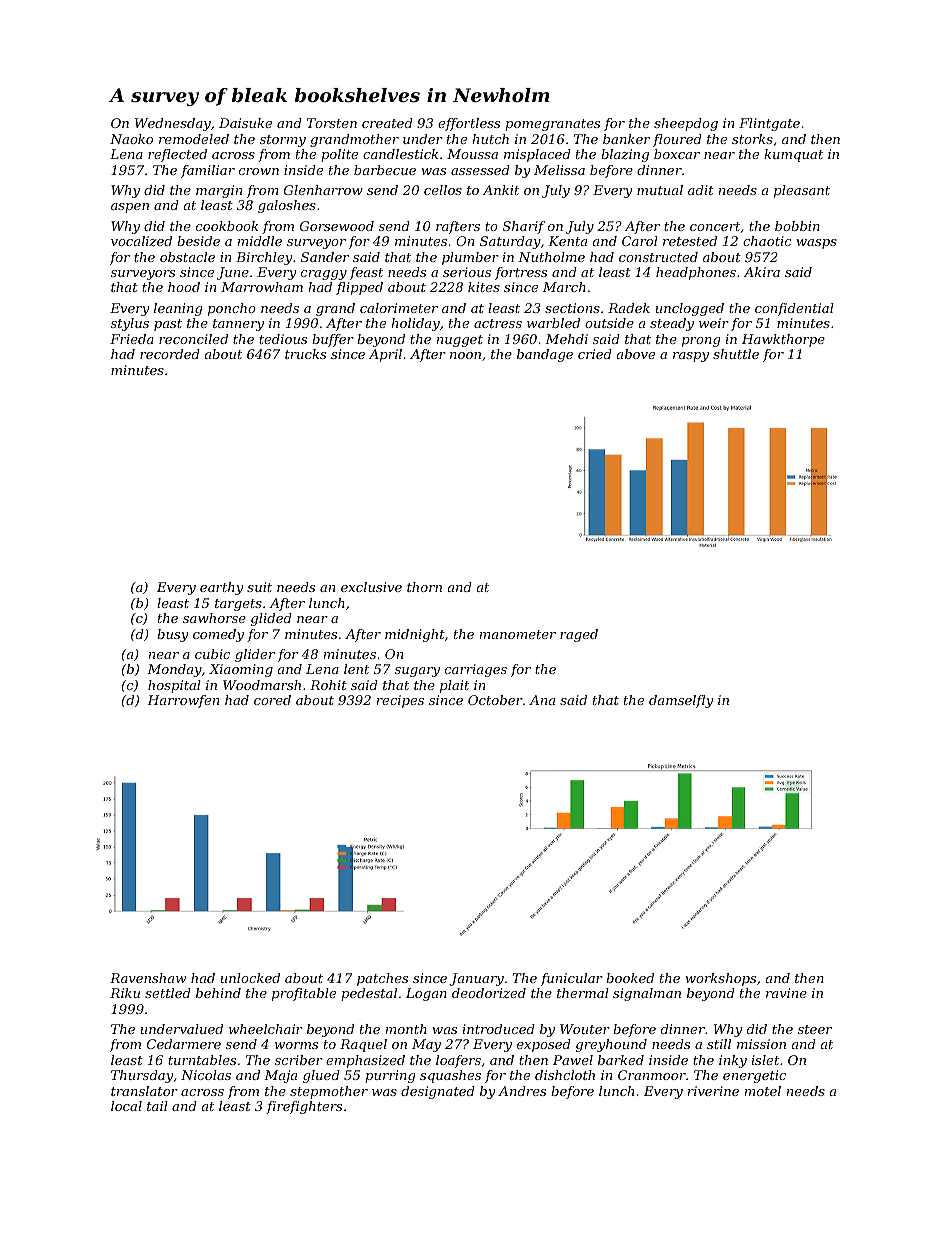 This document has height=1233, width=952. I want to click on trucks, so click(305, 354).
